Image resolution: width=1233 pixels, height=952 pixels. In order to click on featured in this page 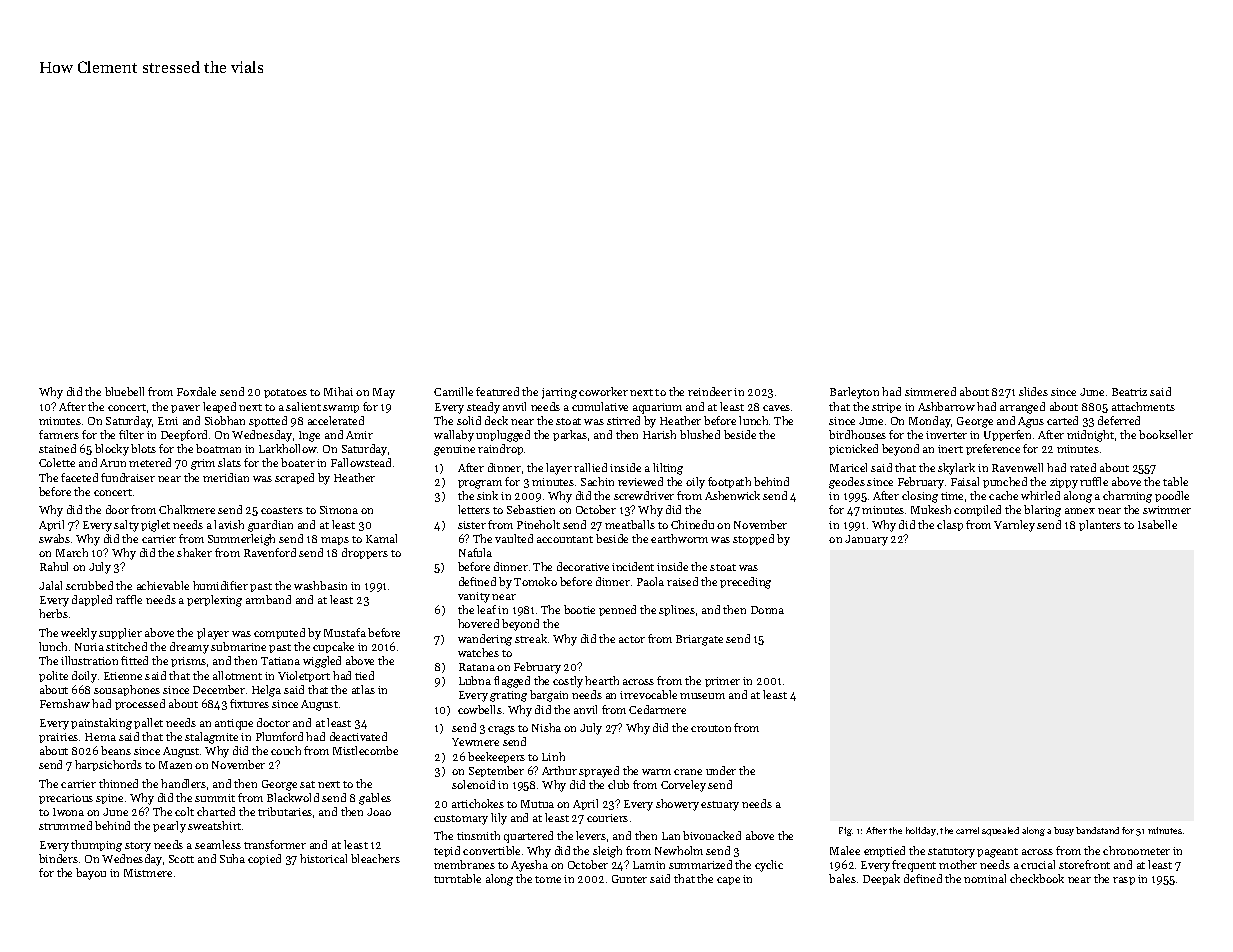, I will do `click(497, 391)`.
